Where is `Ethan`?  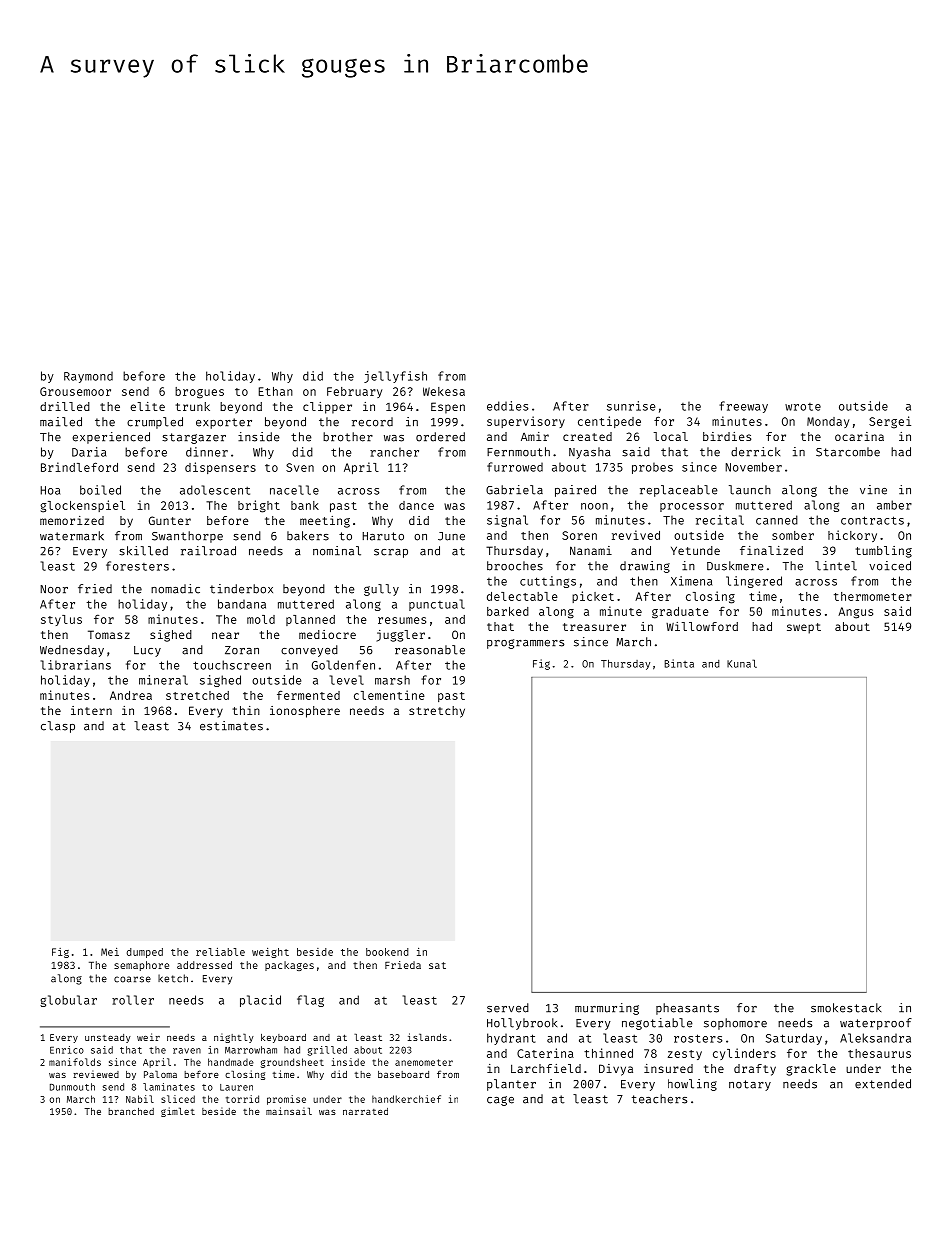 Ethan is located at coordinates (276, 391).
